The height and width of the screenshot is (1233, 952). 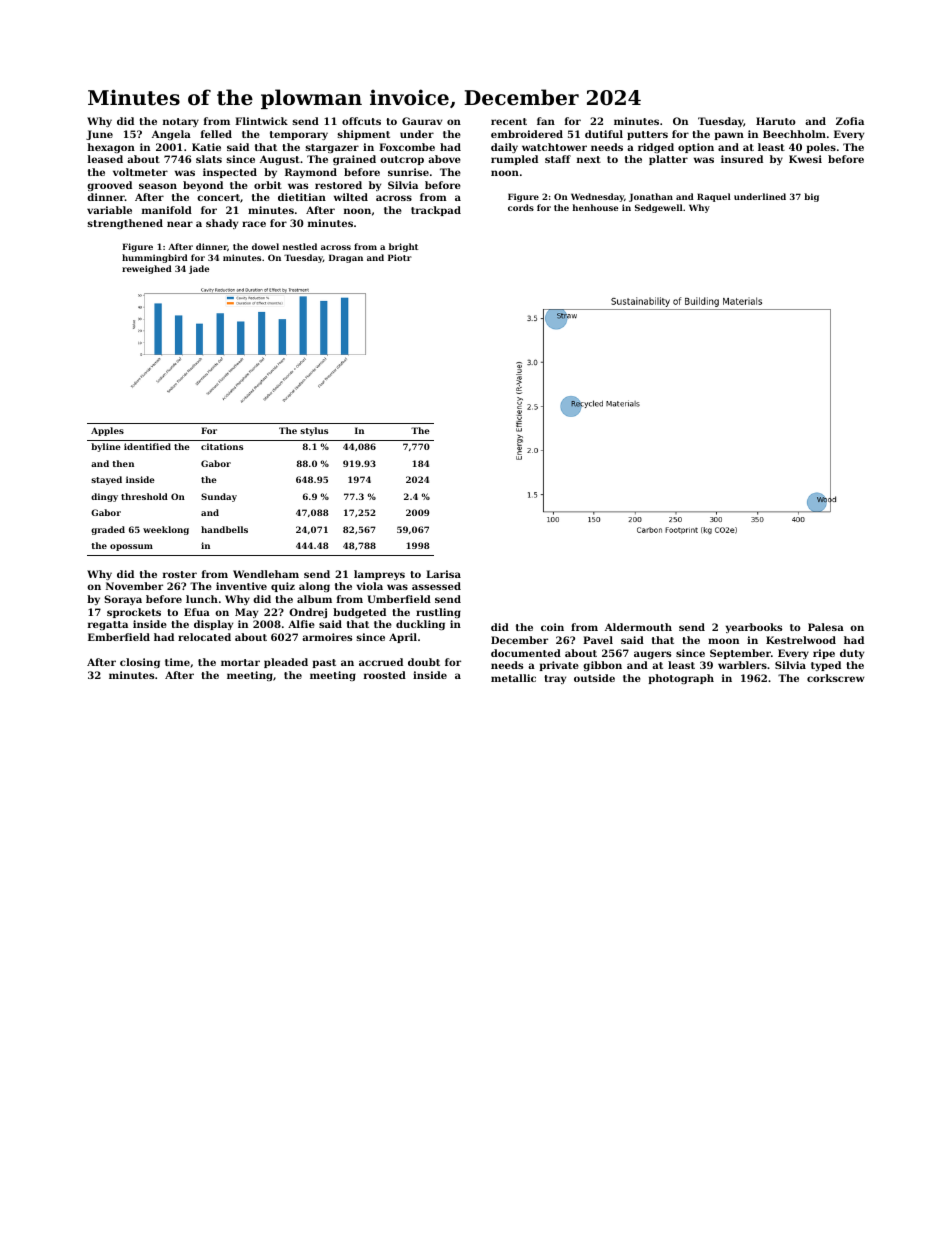 What do you see at coordinates (144, 496) in the screenshot?
I see `threshold` at bounding box center [144, 496].
